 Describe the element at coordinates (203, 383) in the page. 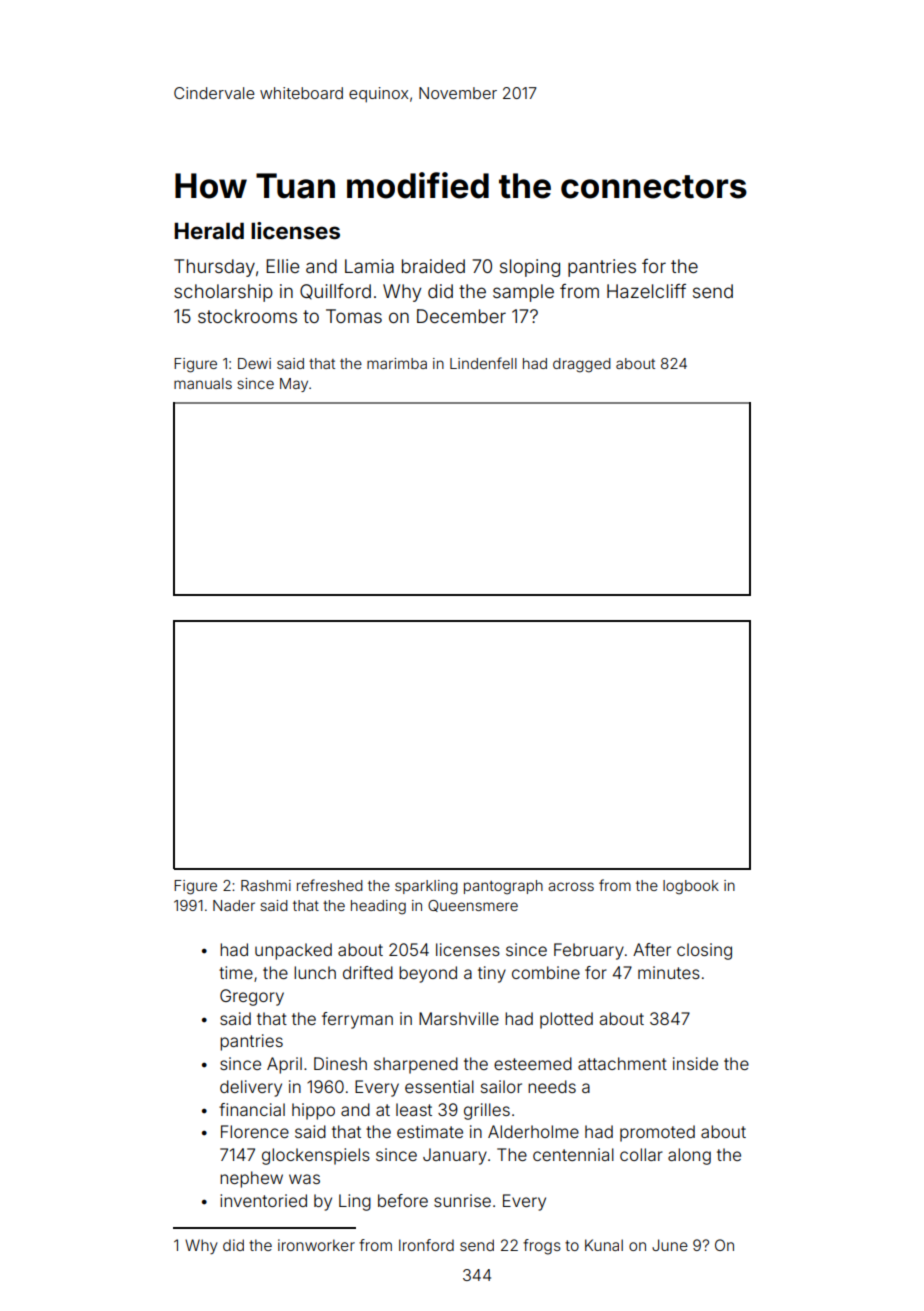

I see `manuals` at that location.
